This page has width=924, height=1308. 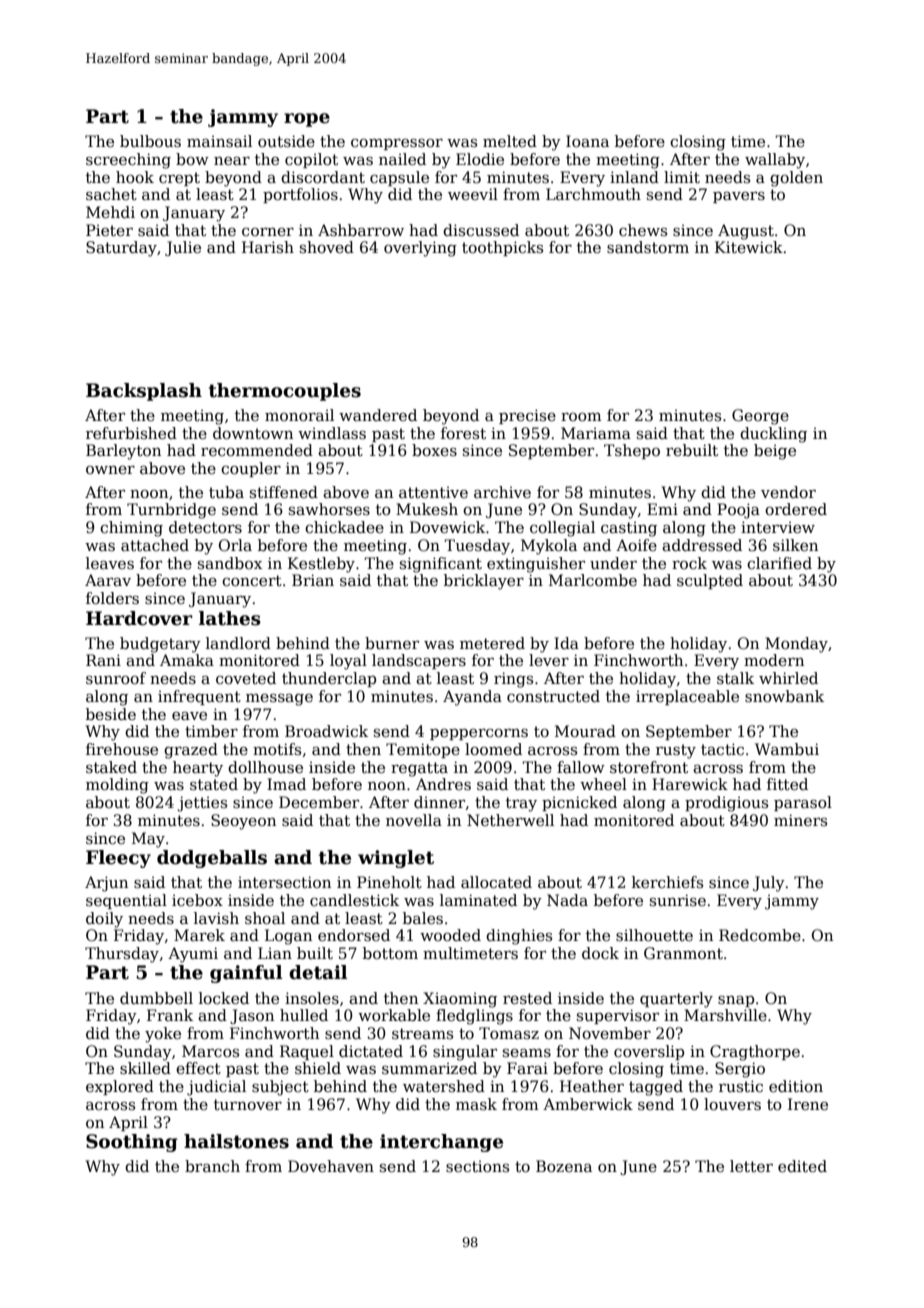 What do you see at coordinates (251, 469) in the page?
I see `coupler` at bounding box center [251, 469].
